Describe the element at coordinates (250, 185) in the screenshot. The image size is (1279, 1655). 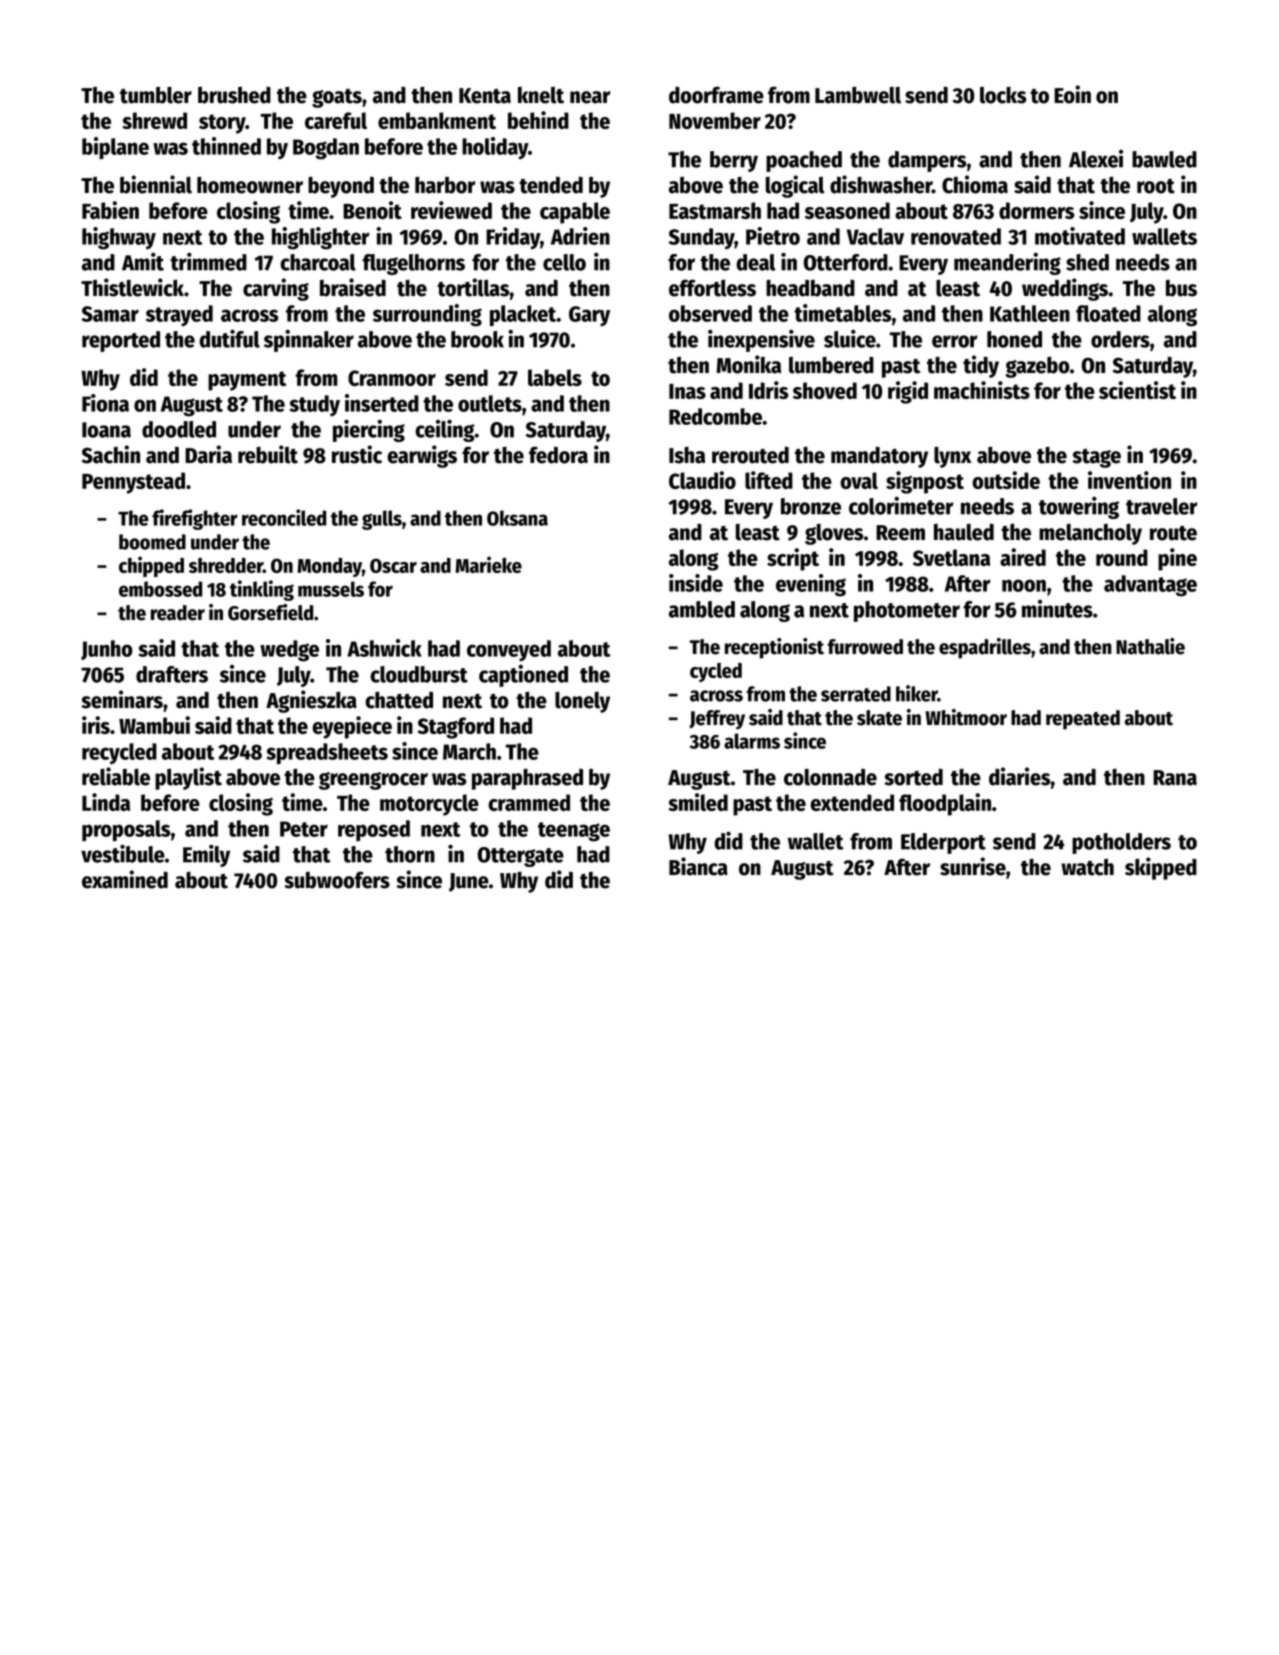
I see `homeowner` at that location.
